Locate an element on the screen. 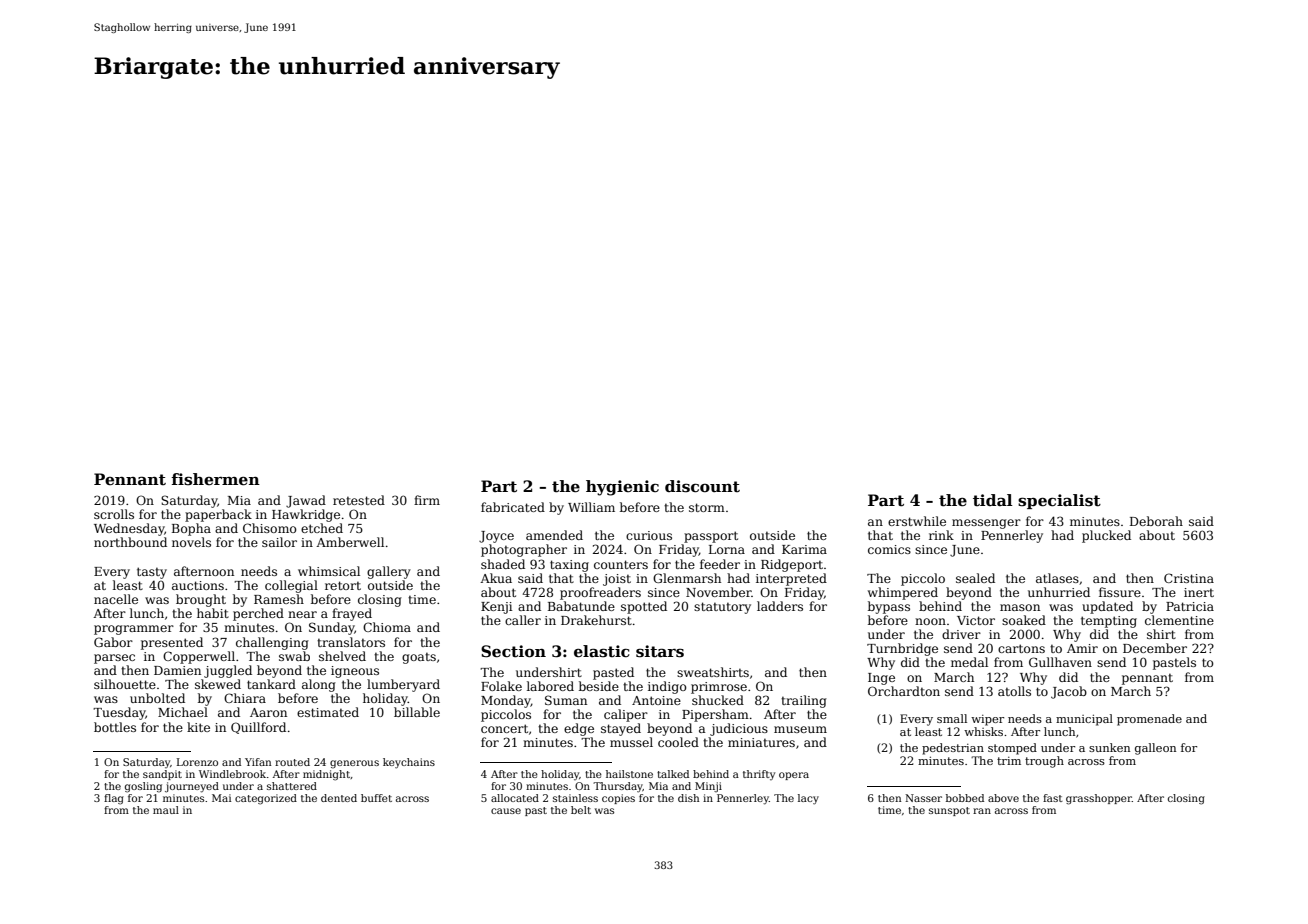  bypass is located at coordinates (889, 607).
